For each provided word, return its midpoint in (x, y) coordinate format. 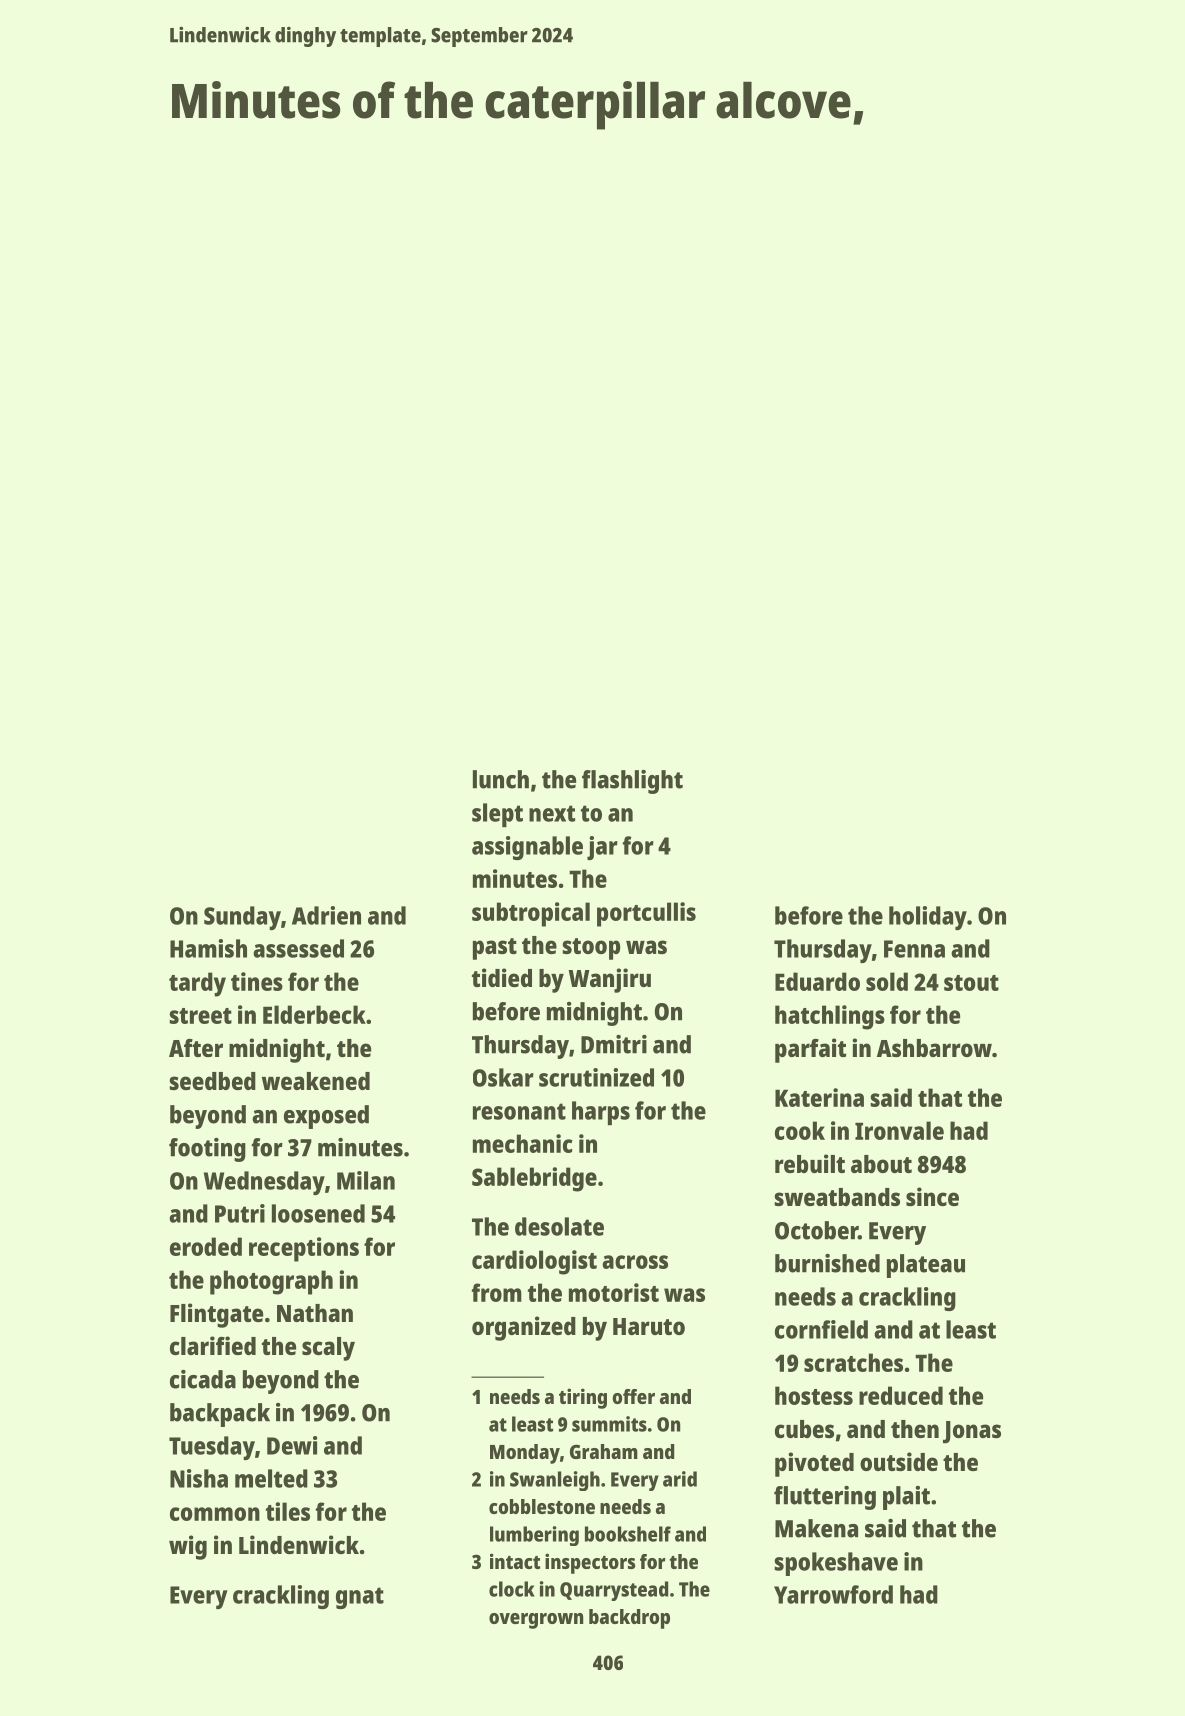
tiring (583, 1398)
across (635, 1262)
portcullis (646, 914)
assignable (527, 848)
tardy (197, 984)
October (816, 1230)
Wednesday (264, 1183)
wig (188, 1547)
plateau (926, 1266)
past (495, 949)
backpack (220, 1415)
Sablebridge (534, 1179)
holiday (928, 918)
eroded (206, 1246)
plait (906, 1498)
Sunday (242, 918)
